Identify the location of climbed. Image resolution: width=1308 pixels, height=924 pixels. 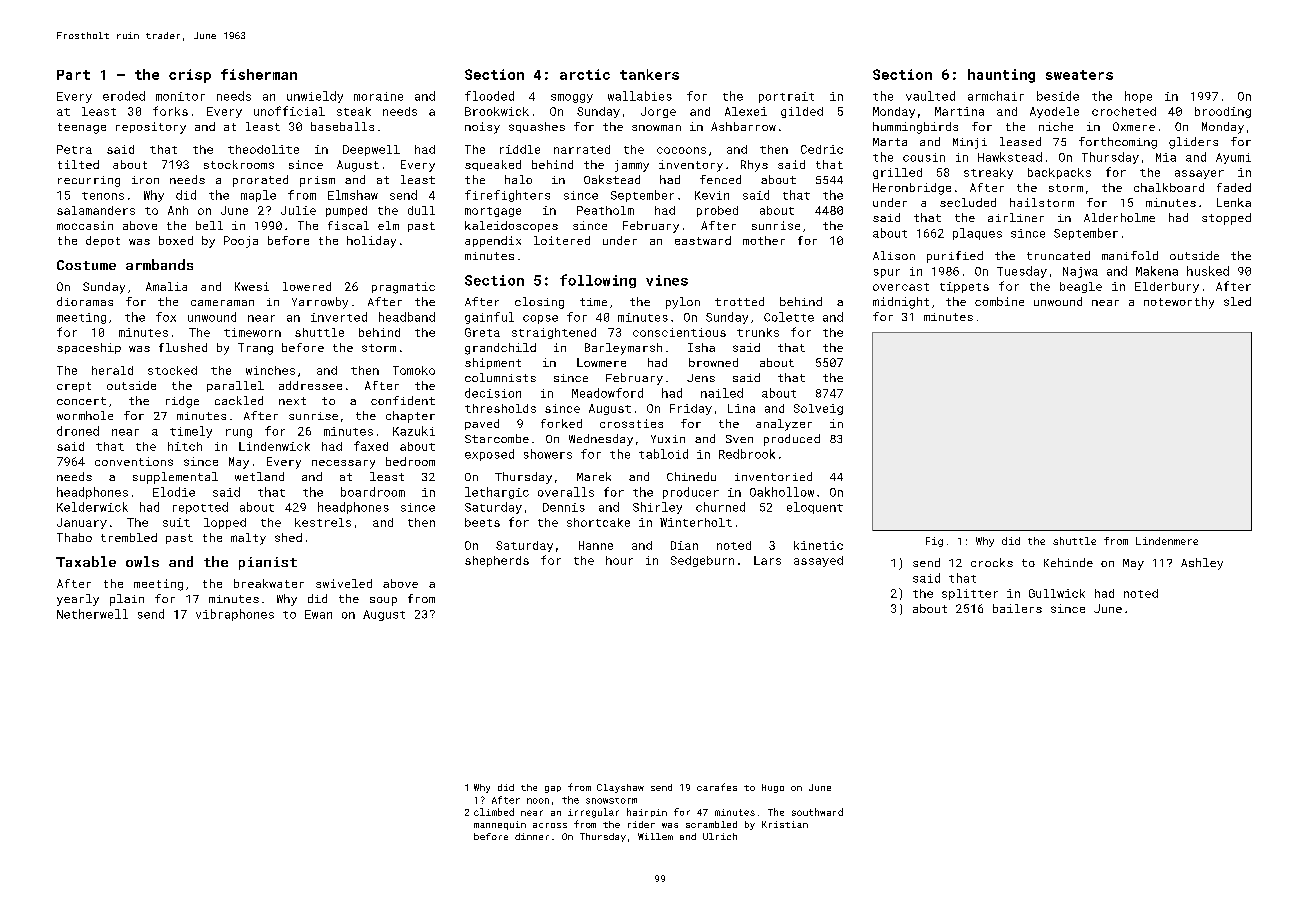
(494, 812).
